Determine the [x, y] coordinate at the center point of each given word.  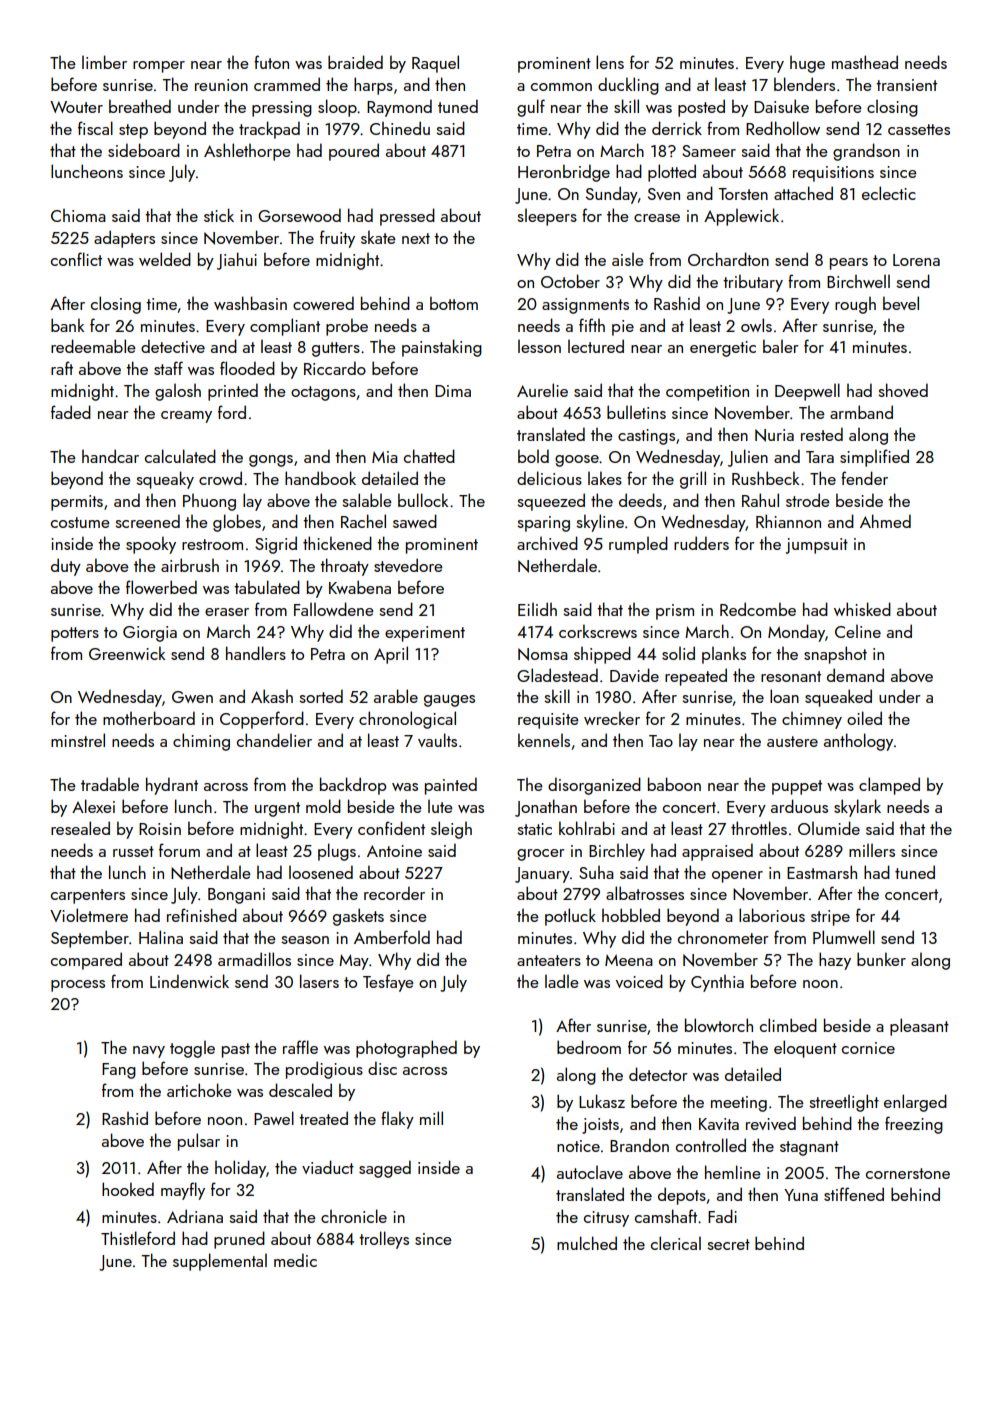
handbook [320, 478]
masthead [865, 62]
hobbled [631, 915]
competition [707, 393]
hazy [835, 961]
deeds [640, 500]
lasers [319, 981]
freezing [914, 1125]
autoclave [590, 1172]
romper [159, 67]
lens [610, 62]
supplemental [220, 1262]
